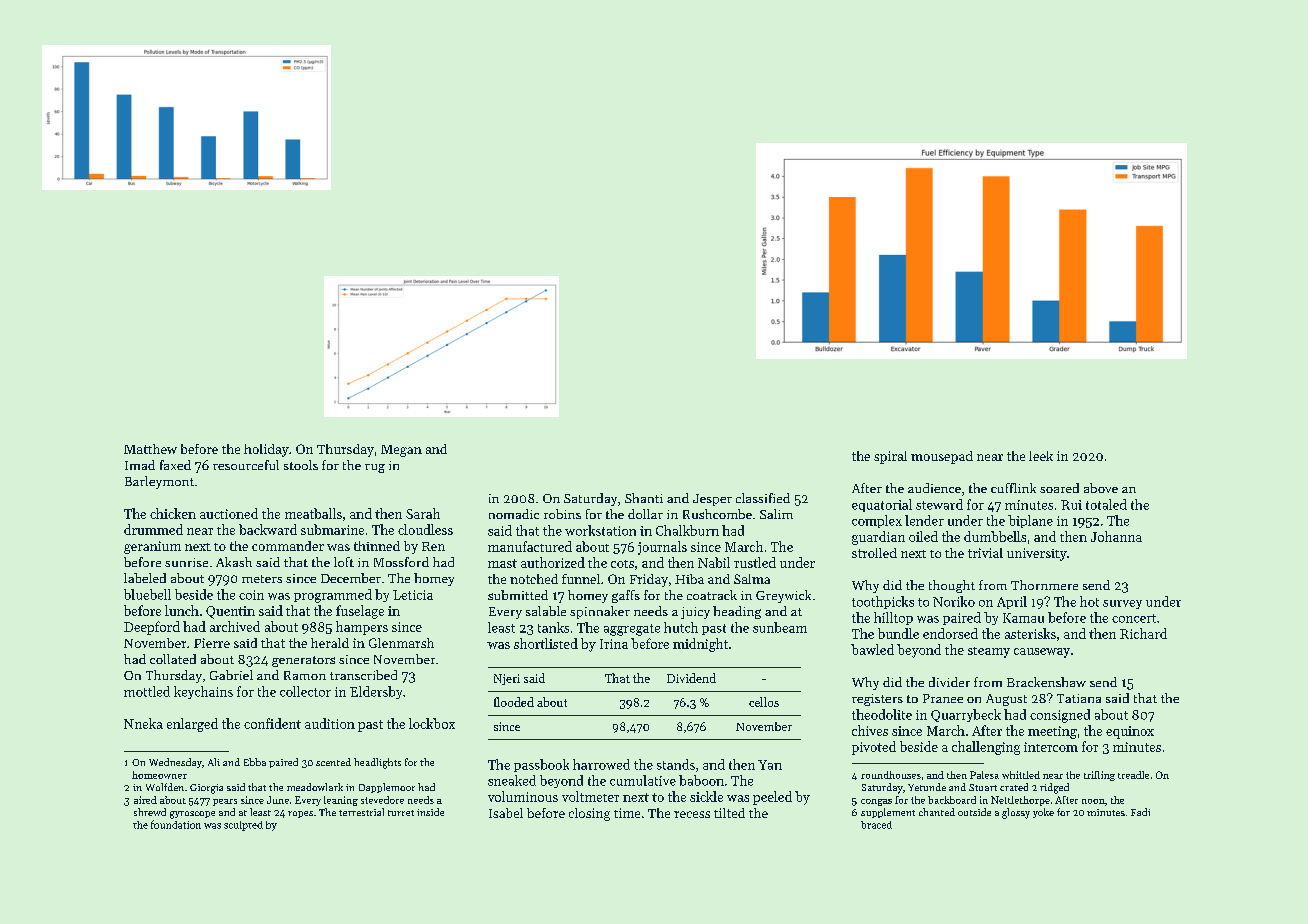 This document has height=924, width=1308. Describe the element at coordinates (939, 504) in the document. I see `steward` at that location.
